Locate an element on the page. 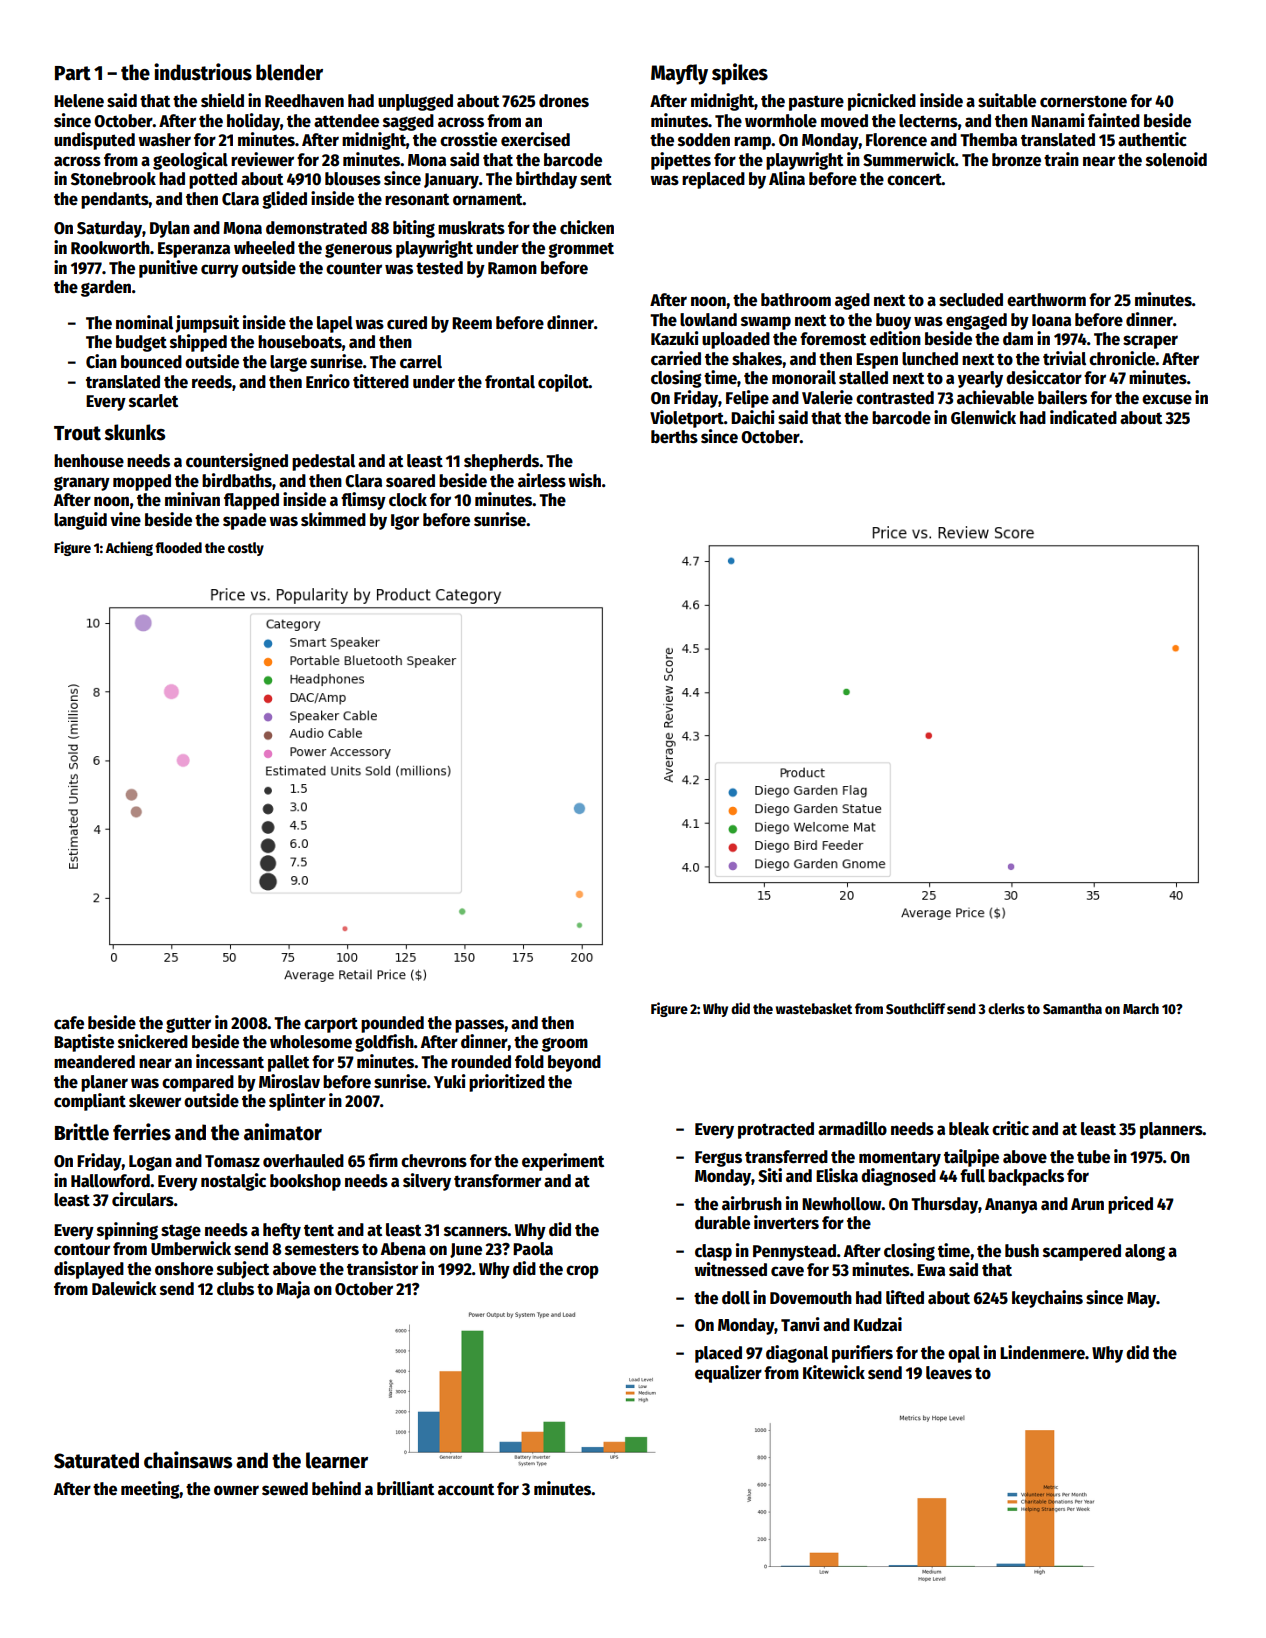 The height and width of the image is (1638, 1266). Maja is located at coordinates (293, 1290).
